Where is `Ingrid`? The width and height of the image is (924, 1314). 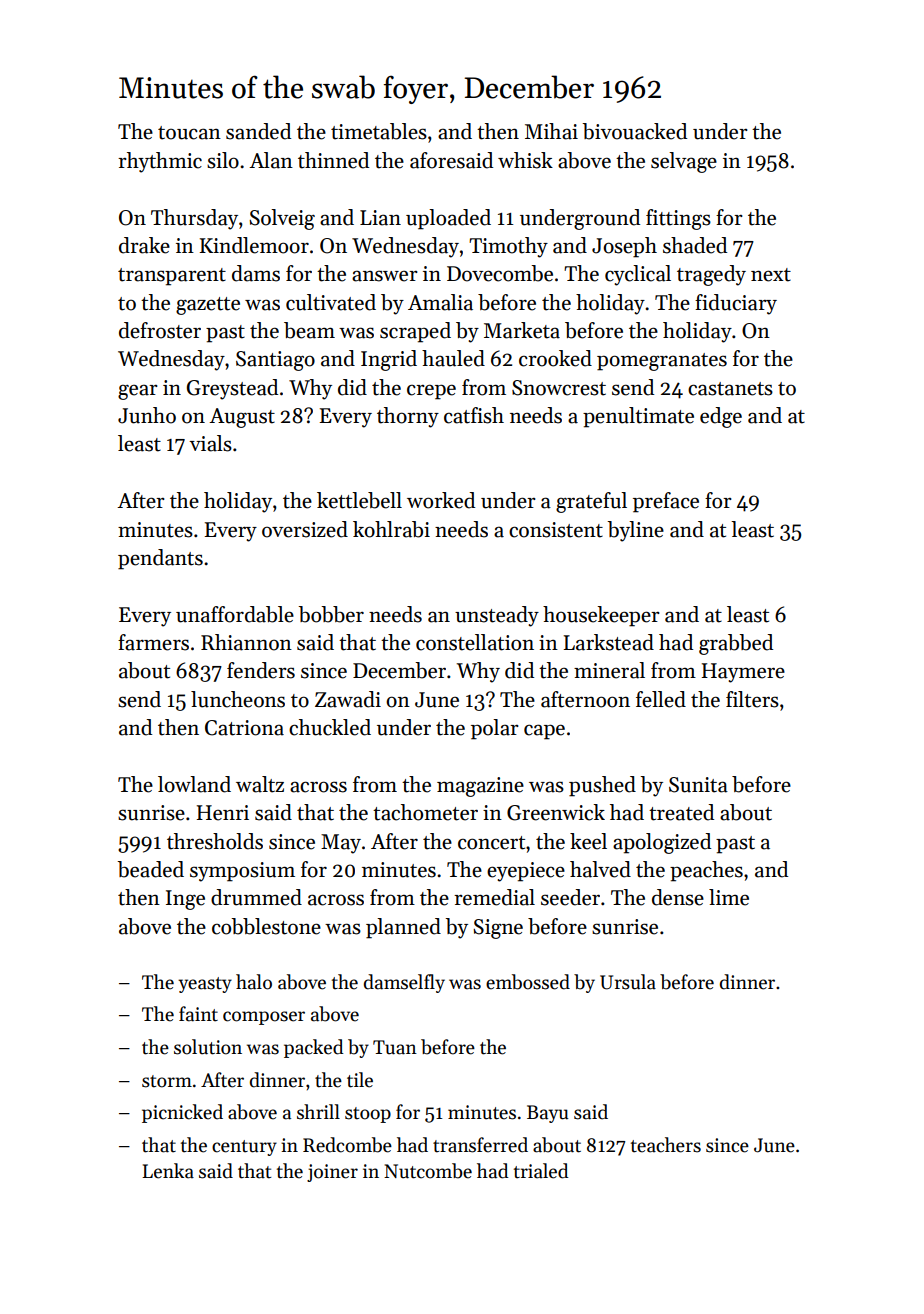
Ingrid is located at coordinates (389, 360).
